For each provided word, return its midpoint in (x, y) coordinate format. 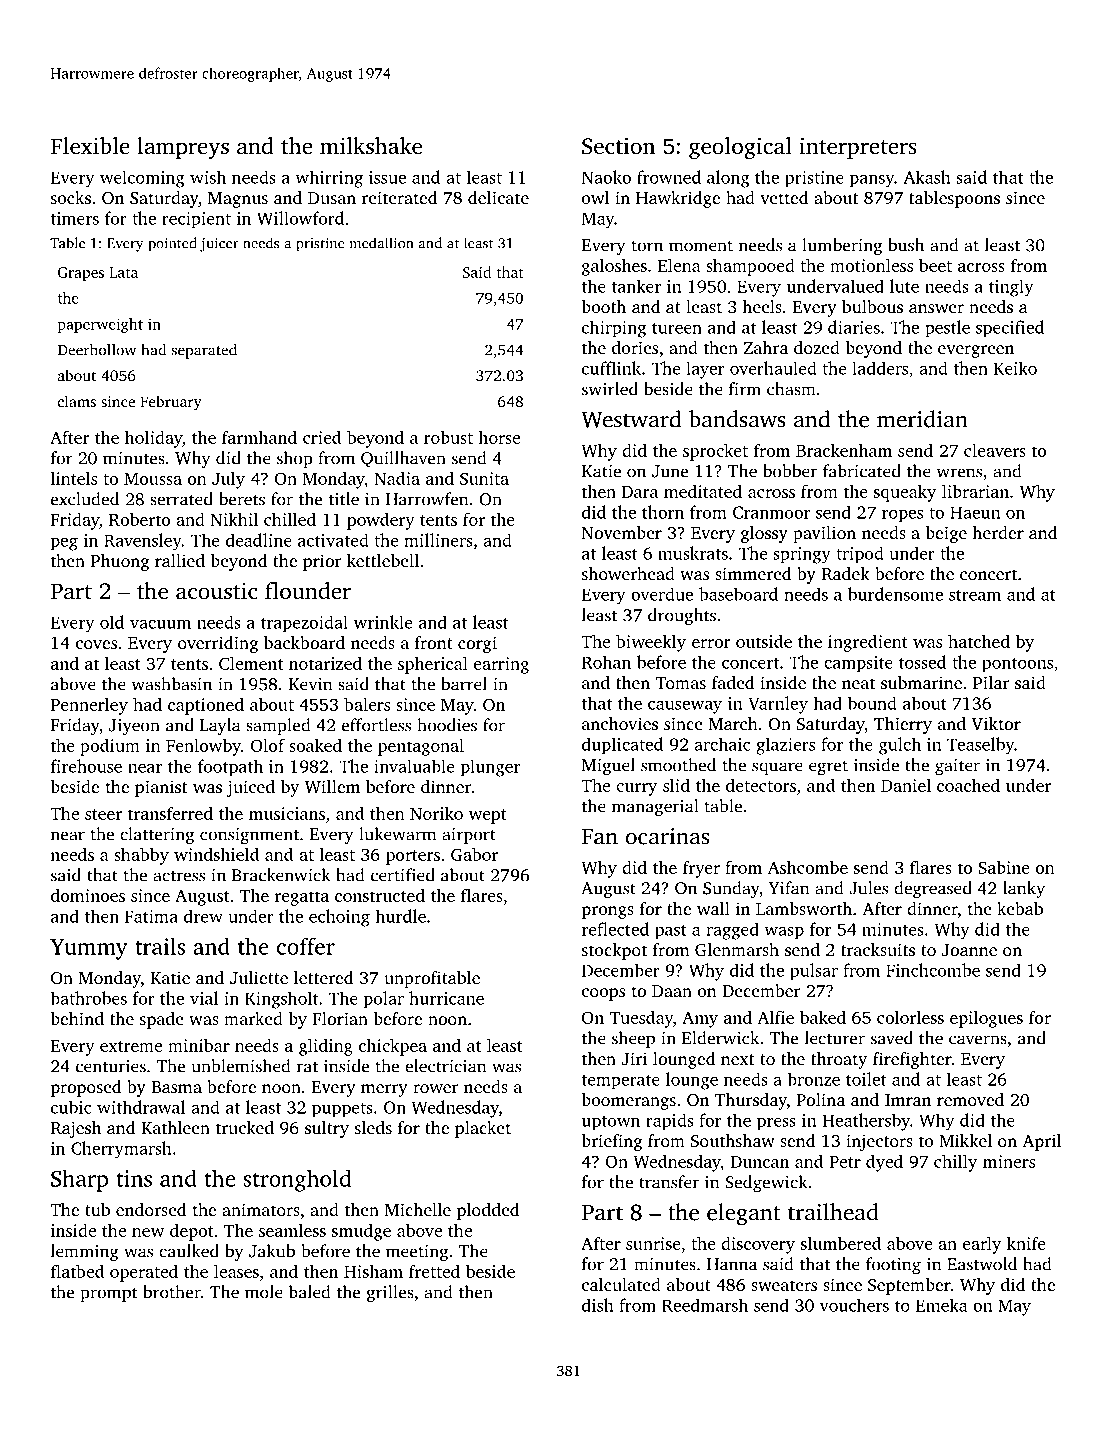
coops (603, 994)
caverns (978, 1040)
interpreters (858, 148)
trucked (245, 1127)
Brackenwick (281, 875)
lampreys (183, 148)
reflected (615, 929)
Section (618, 146)
